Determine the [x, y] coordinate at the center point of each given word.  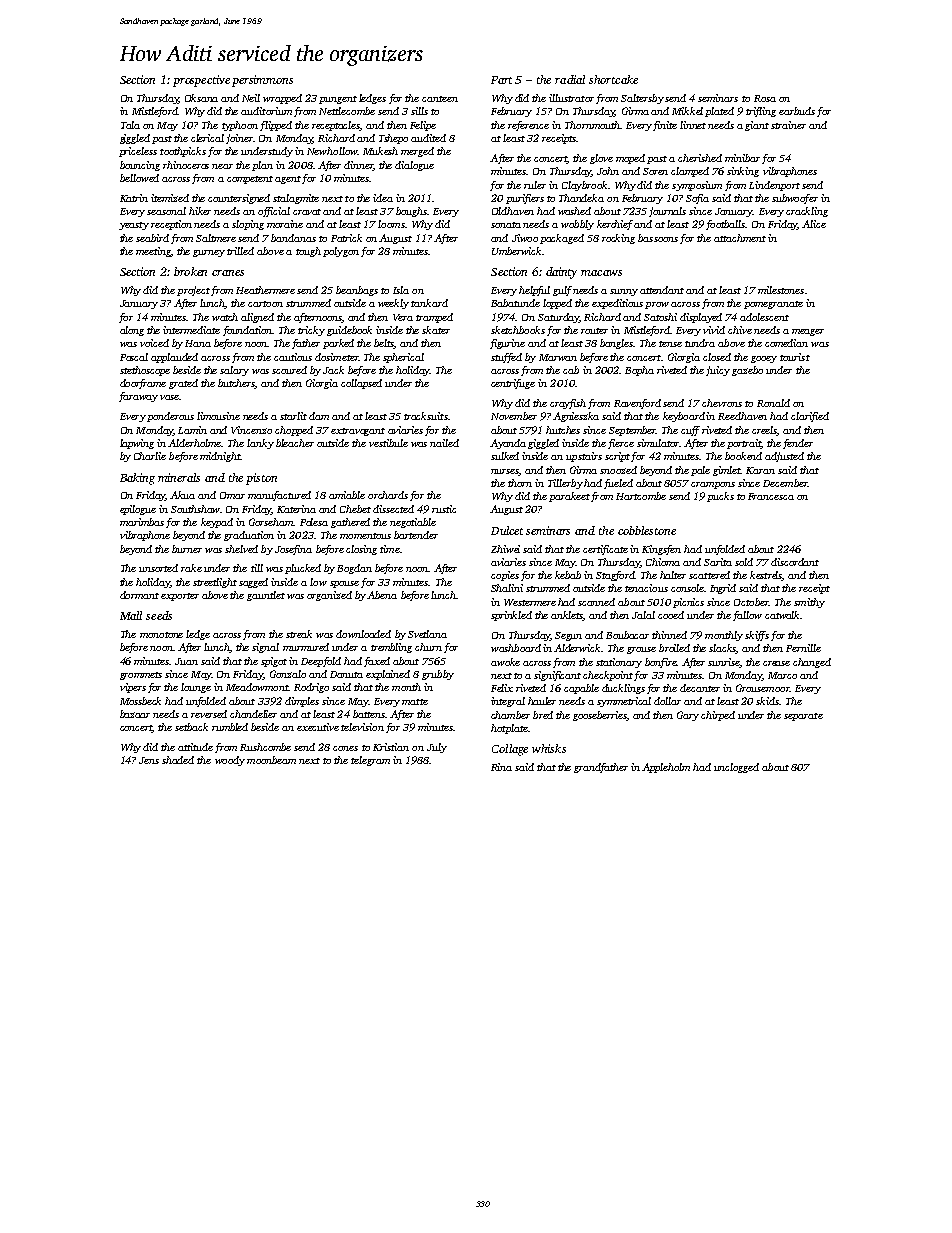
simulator [658, 443]
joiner [239, 139]
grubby [438, 675]
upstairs [584, 457]
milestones [781, 290]
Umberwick [516, 251]
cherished [700, 158]
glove [601, 159]
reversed [209, 714]
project [193, 291]
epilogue [138, 510]
